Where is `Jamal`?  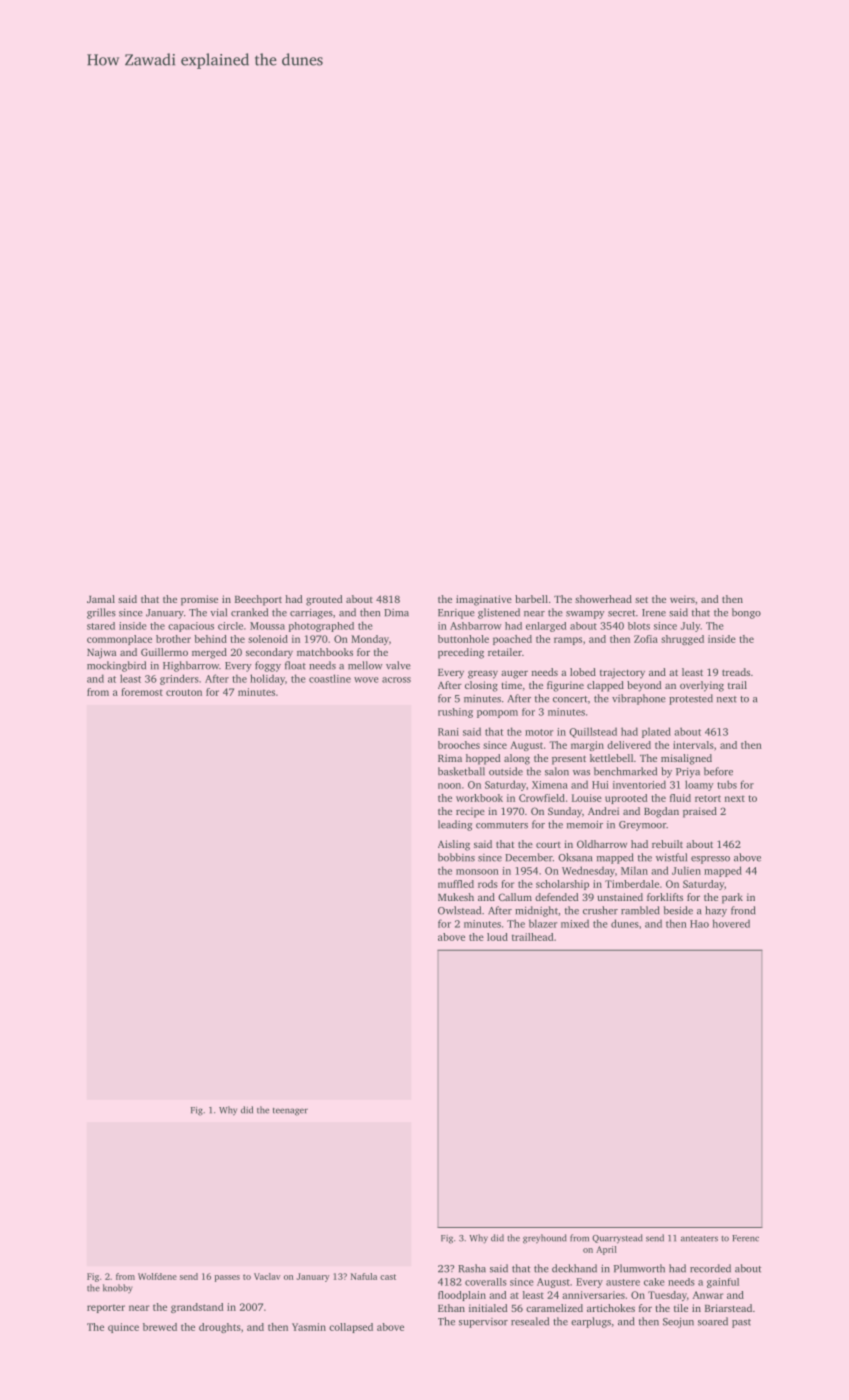 Jamal is located at coordinates (101, 599).
